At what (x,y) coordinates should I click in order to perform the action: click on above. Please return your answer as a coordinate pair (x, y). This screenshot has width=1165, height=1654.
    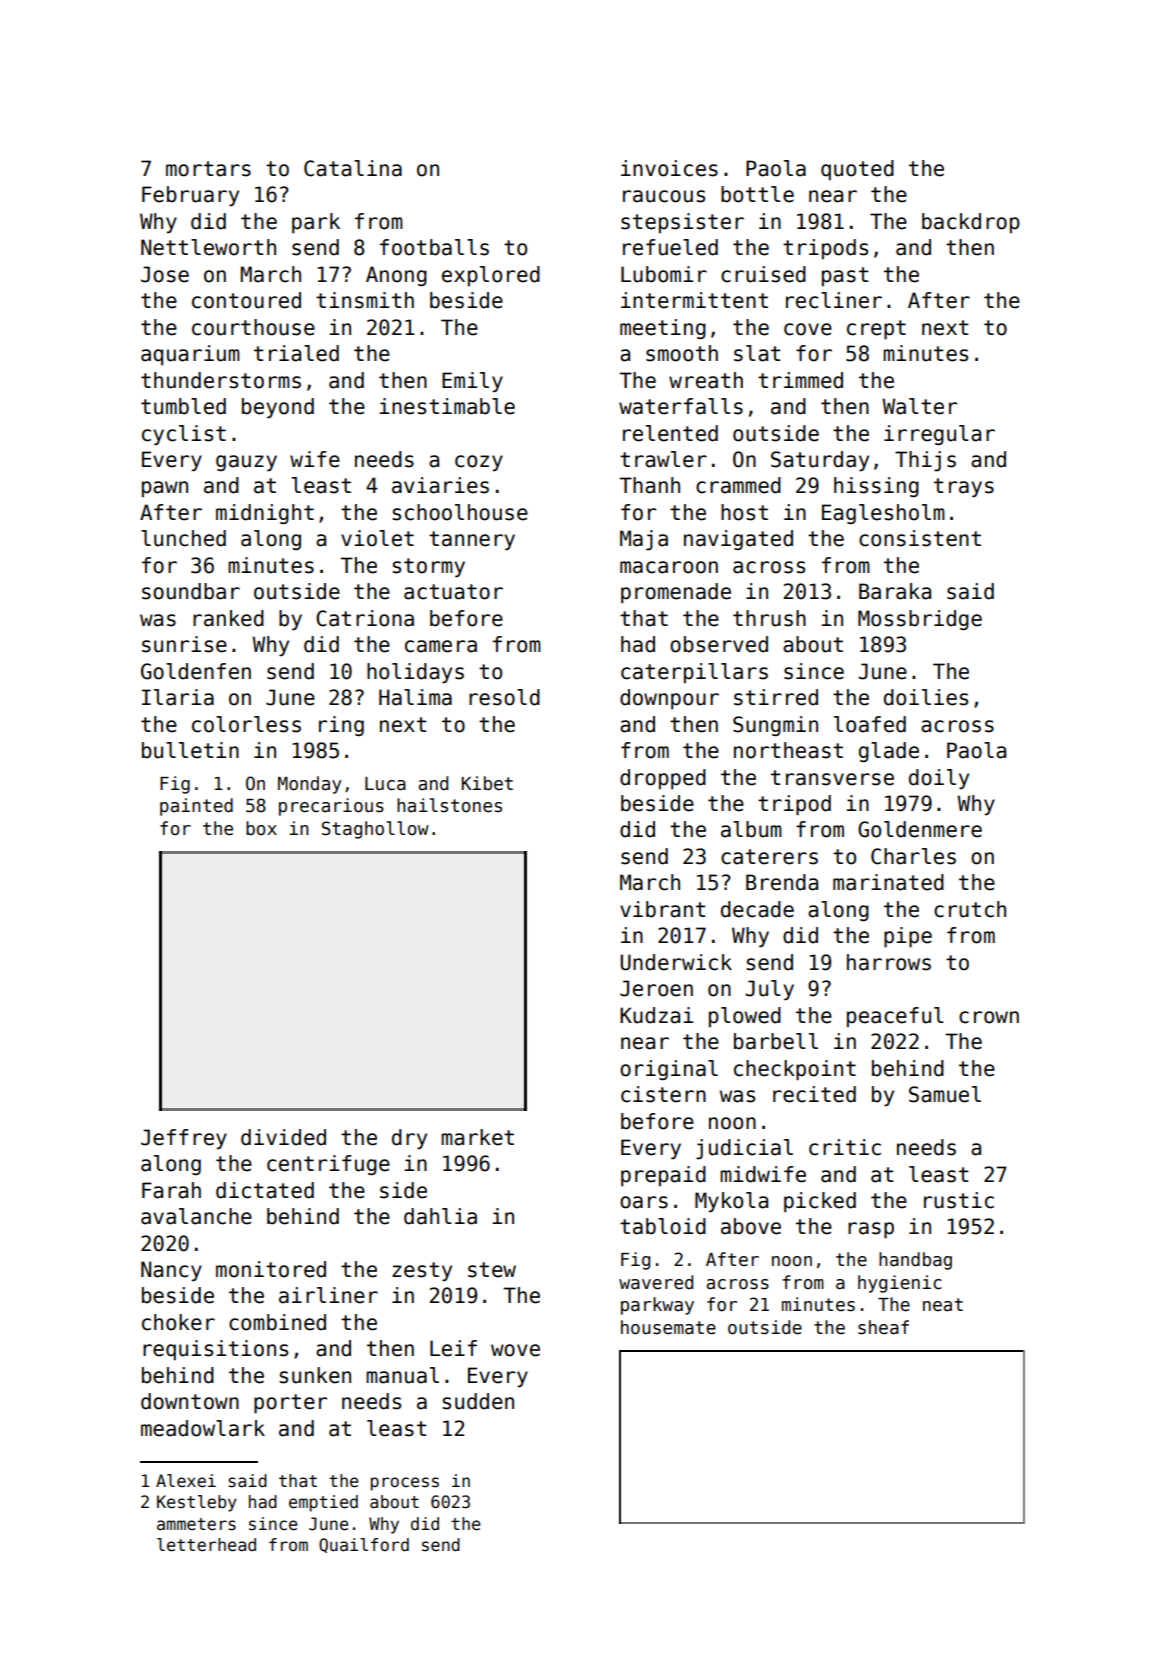
    Looking at the image, I should click on (751, 1226).
